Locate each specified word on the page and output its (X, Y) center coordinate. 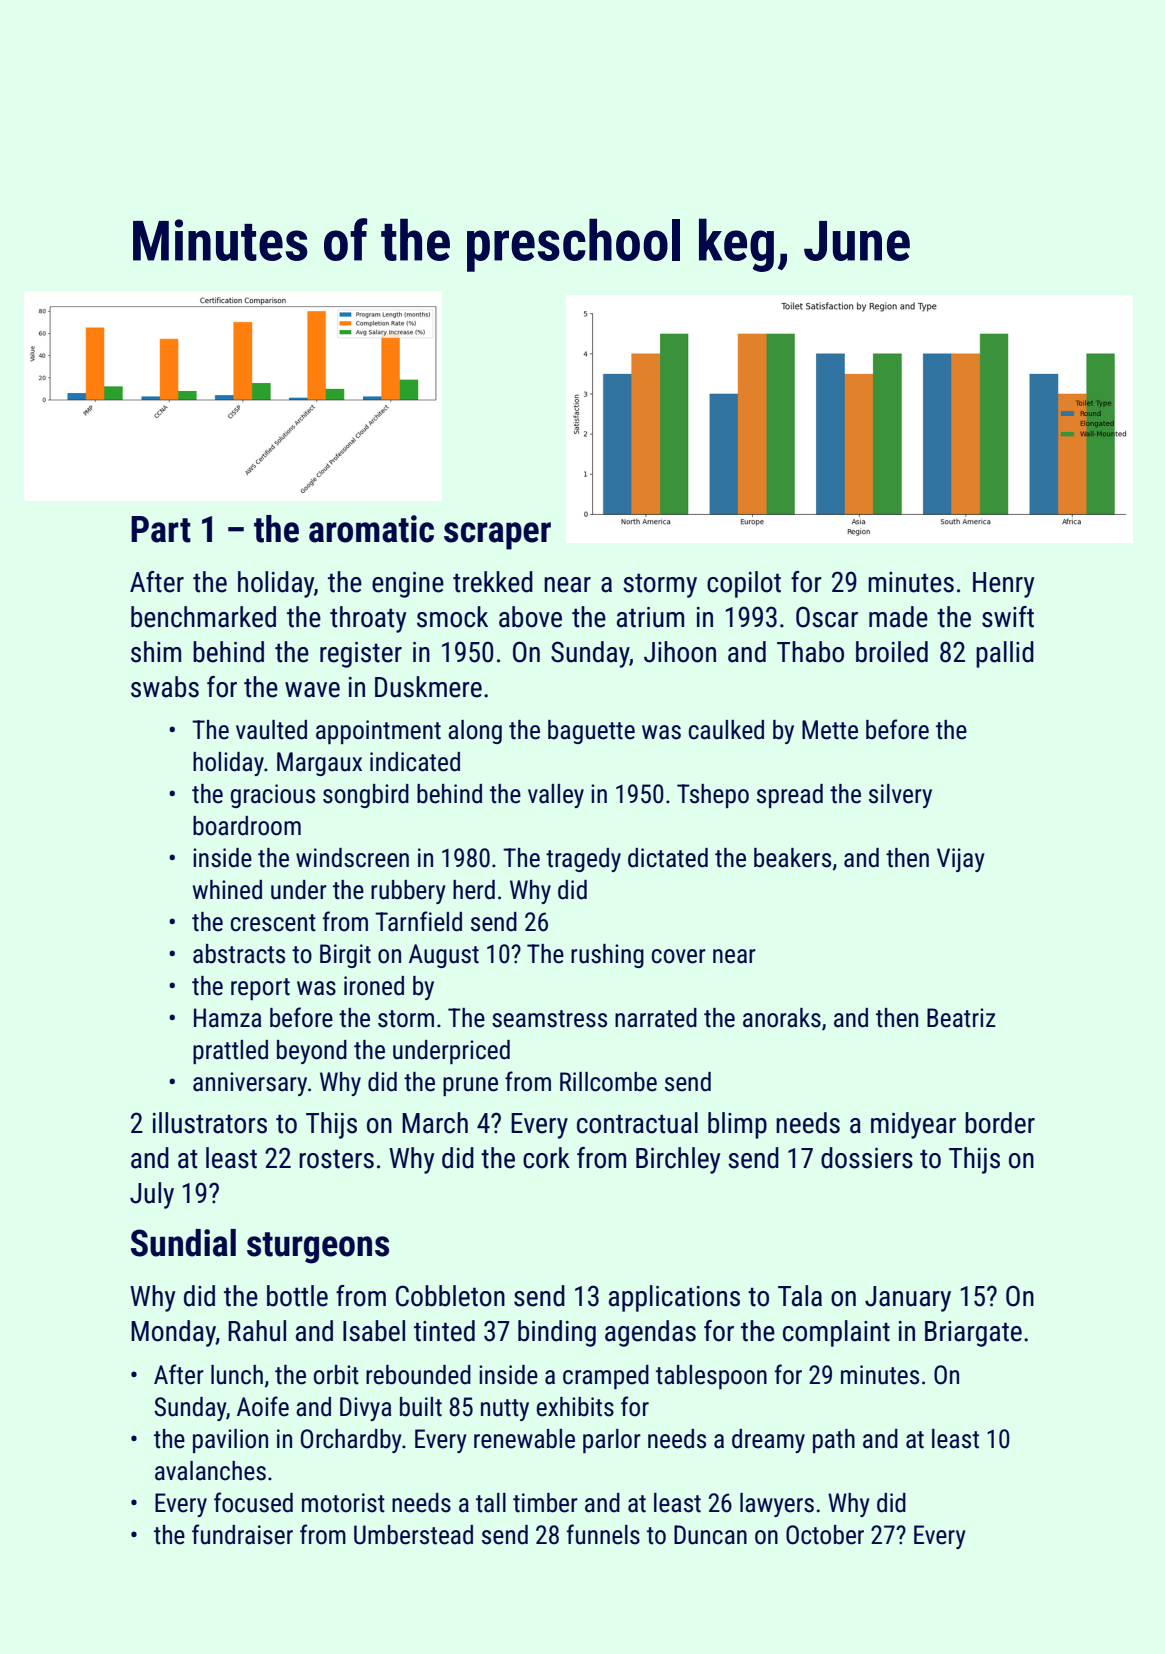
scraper (497, 536)
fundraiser (242, 1534)
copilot (744, 584)
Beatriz (961, 1018)
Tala (800, 1296)
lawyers (777, 1505)
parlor (612, 1441)
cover (679, 956)
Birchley (678, 1160)
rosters (336, 1159)
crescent (273, 923)
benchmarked (203, 617)
